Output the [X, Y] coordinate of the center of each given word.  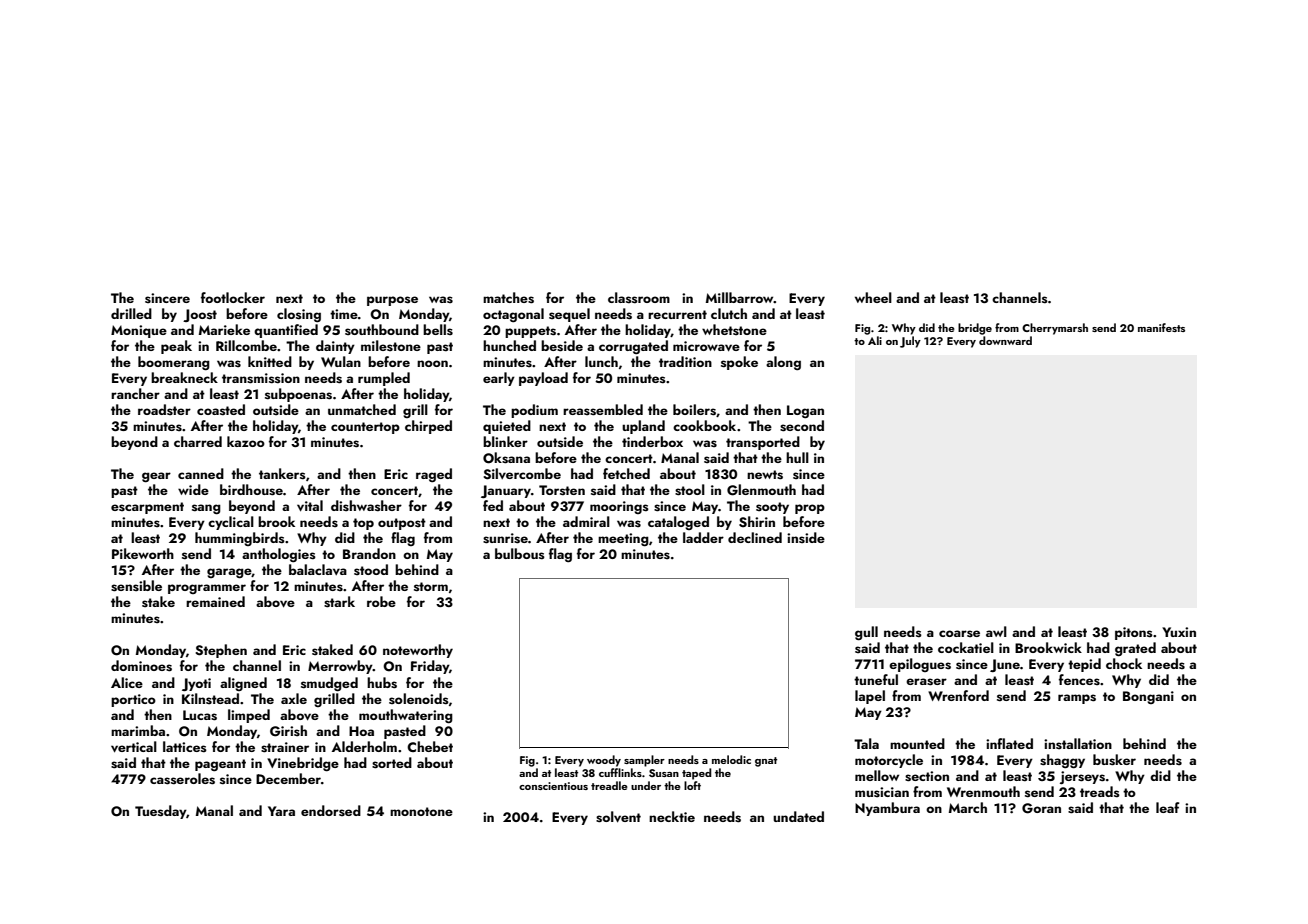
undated [798, 816]
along [783, 363]
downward [1005, 340]
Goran [1041, 808]
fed [493, 505]
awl [996, 631]
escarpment [147, 508]
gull [866, 633]
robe [381, 601]
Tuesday [160, 812]
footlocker [233, 297]
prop [810, 509]
